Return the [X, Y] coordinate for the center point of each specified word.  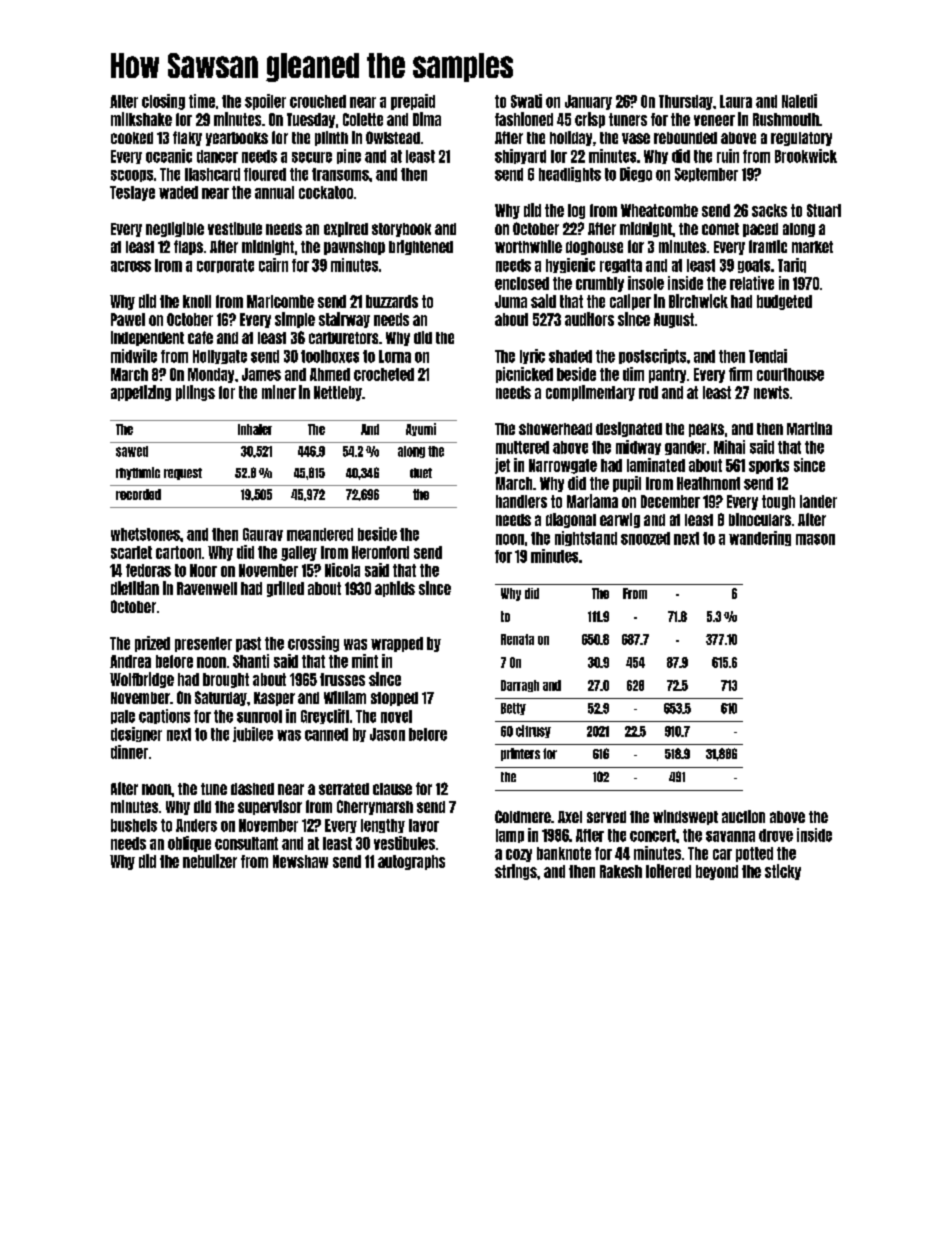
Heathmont [708, 483]
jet [502, 466]
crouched [318, 101]
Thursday [686, 102]
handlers [521, 501]
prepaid [413, 102]
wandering [760, 538]
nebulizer [210, 861]
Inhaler [255, 429]
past [248, 644]
